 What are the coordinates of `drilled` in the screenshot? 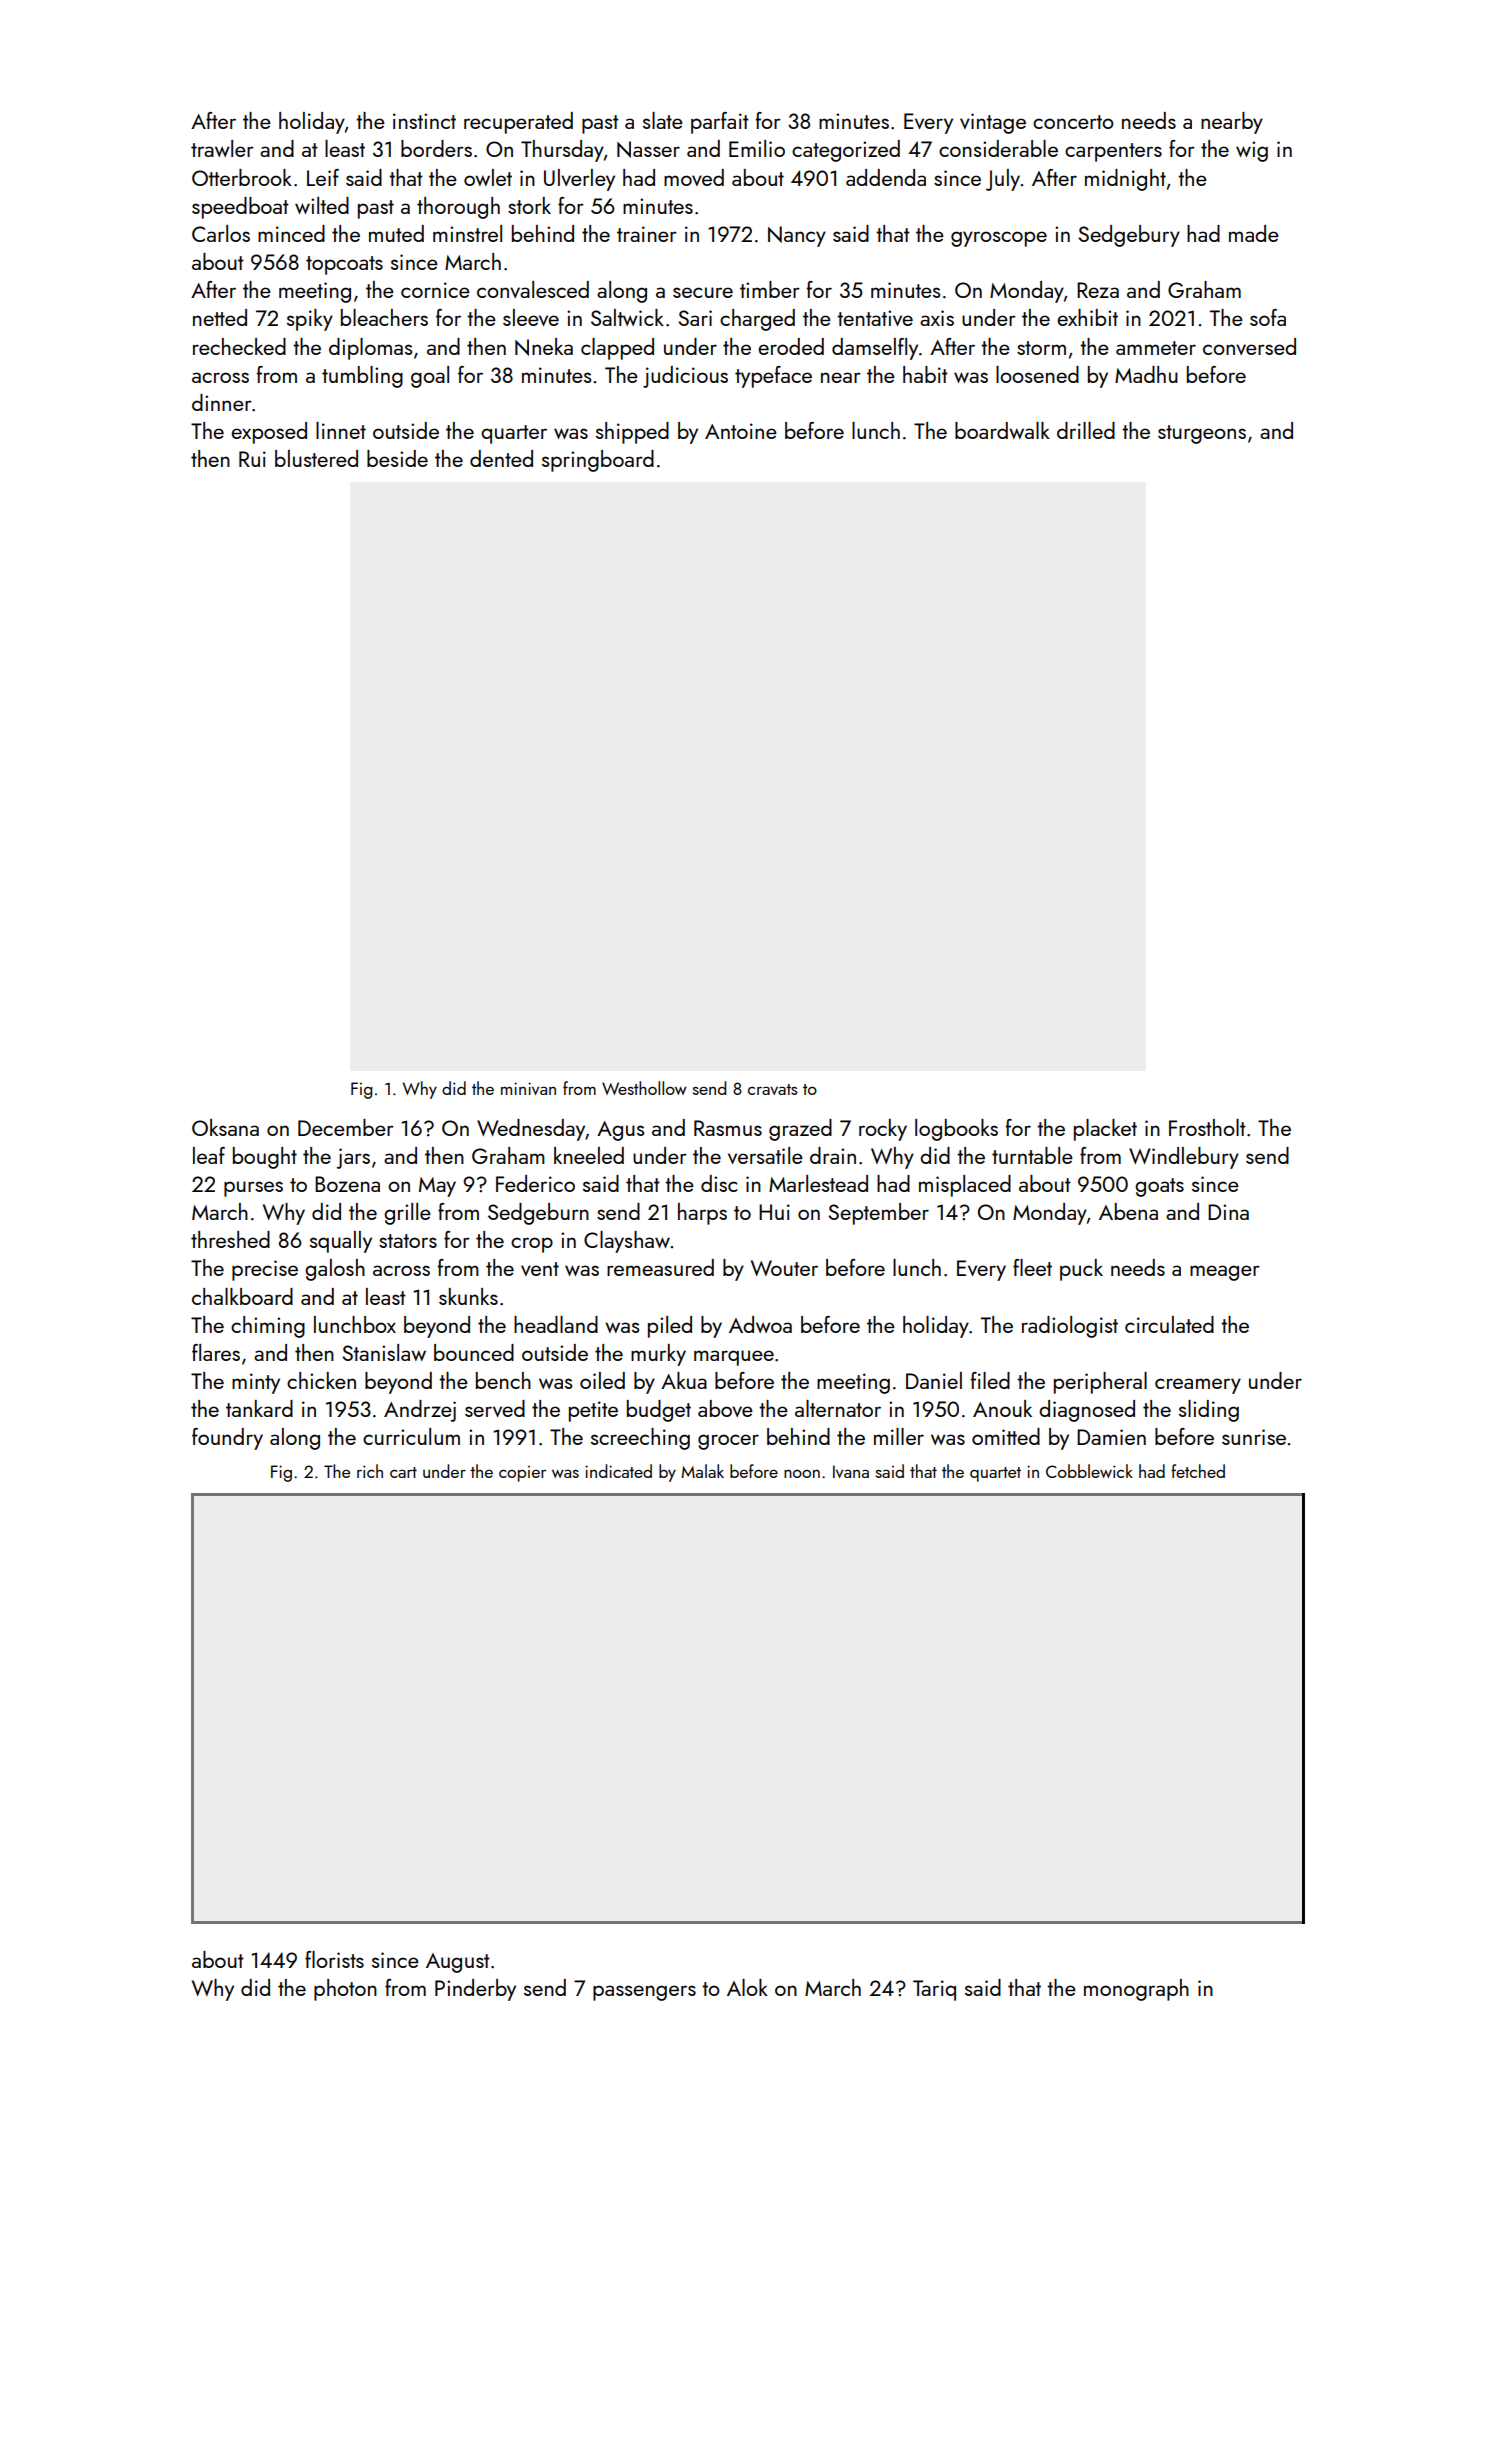 It's located at (1086, 430).
